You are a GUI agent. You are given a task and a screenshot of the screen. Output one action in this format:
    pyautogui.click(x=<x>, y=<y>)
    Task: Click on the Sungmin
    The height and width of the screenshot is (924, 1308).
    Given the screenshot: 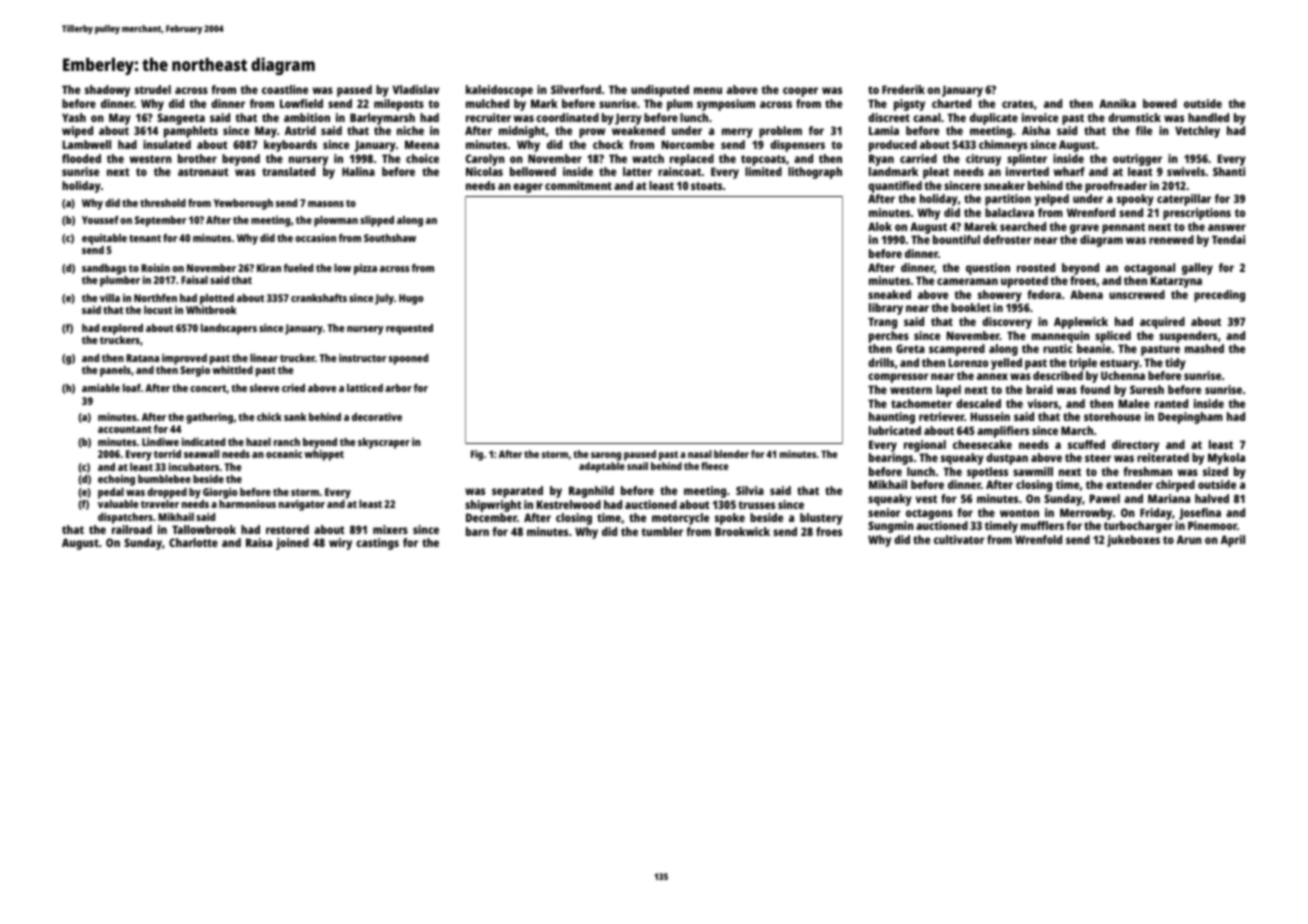 What is the action you would take?
    pyautogui.click(x=891, y=527)
